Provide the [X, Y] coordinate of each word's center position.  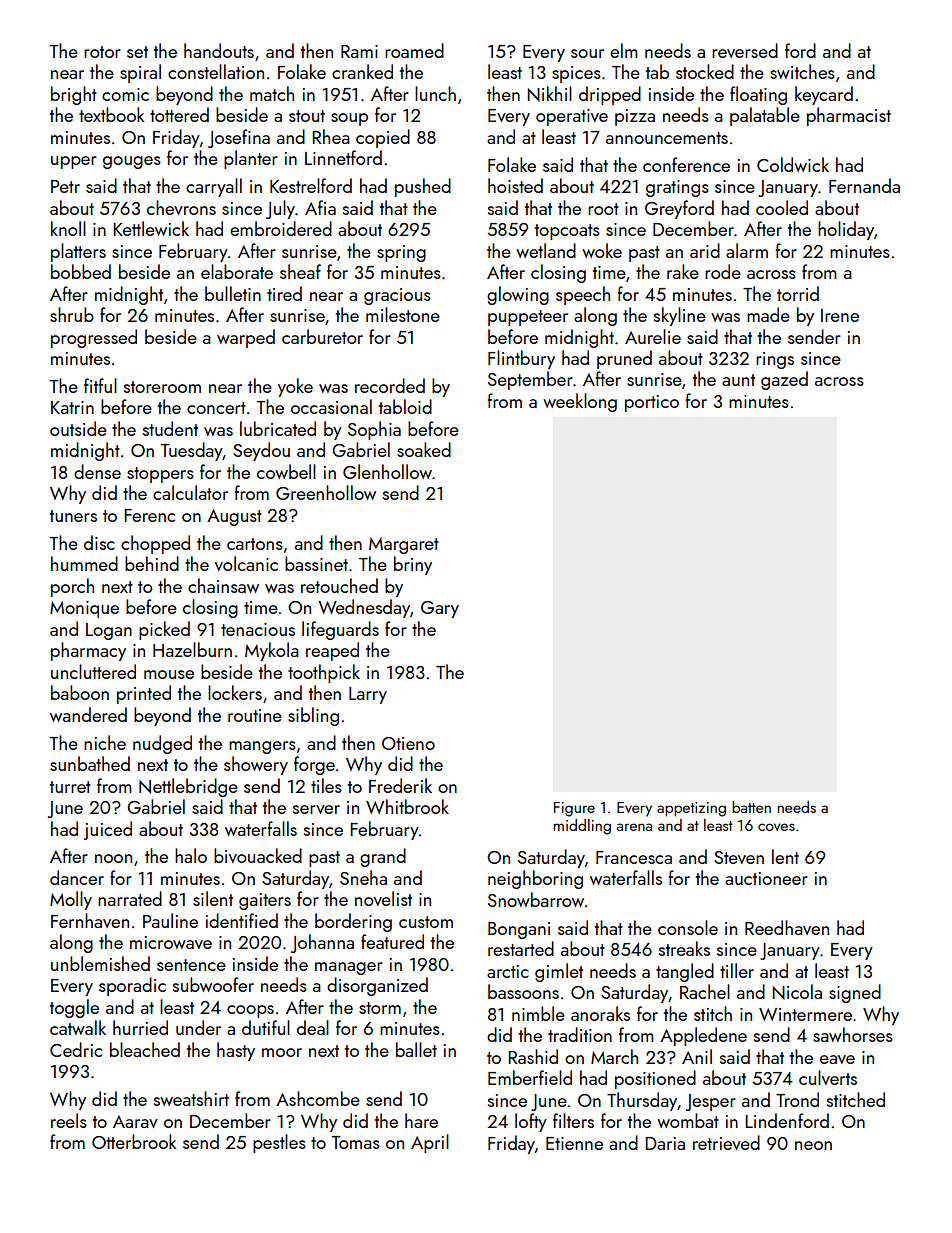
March [614, 1056]
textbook [112, 114]
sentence [191, 965]
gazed [784, 380]
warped [246, 338]
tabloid [405, 406]
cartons [255, 544]
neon [813, 1145]
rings [775, 360]
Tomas [356, 1142]
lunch [435, 93]
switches [802, 71]
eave [837, 1059]
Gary [440, 609]
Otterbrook [134, 1141]
